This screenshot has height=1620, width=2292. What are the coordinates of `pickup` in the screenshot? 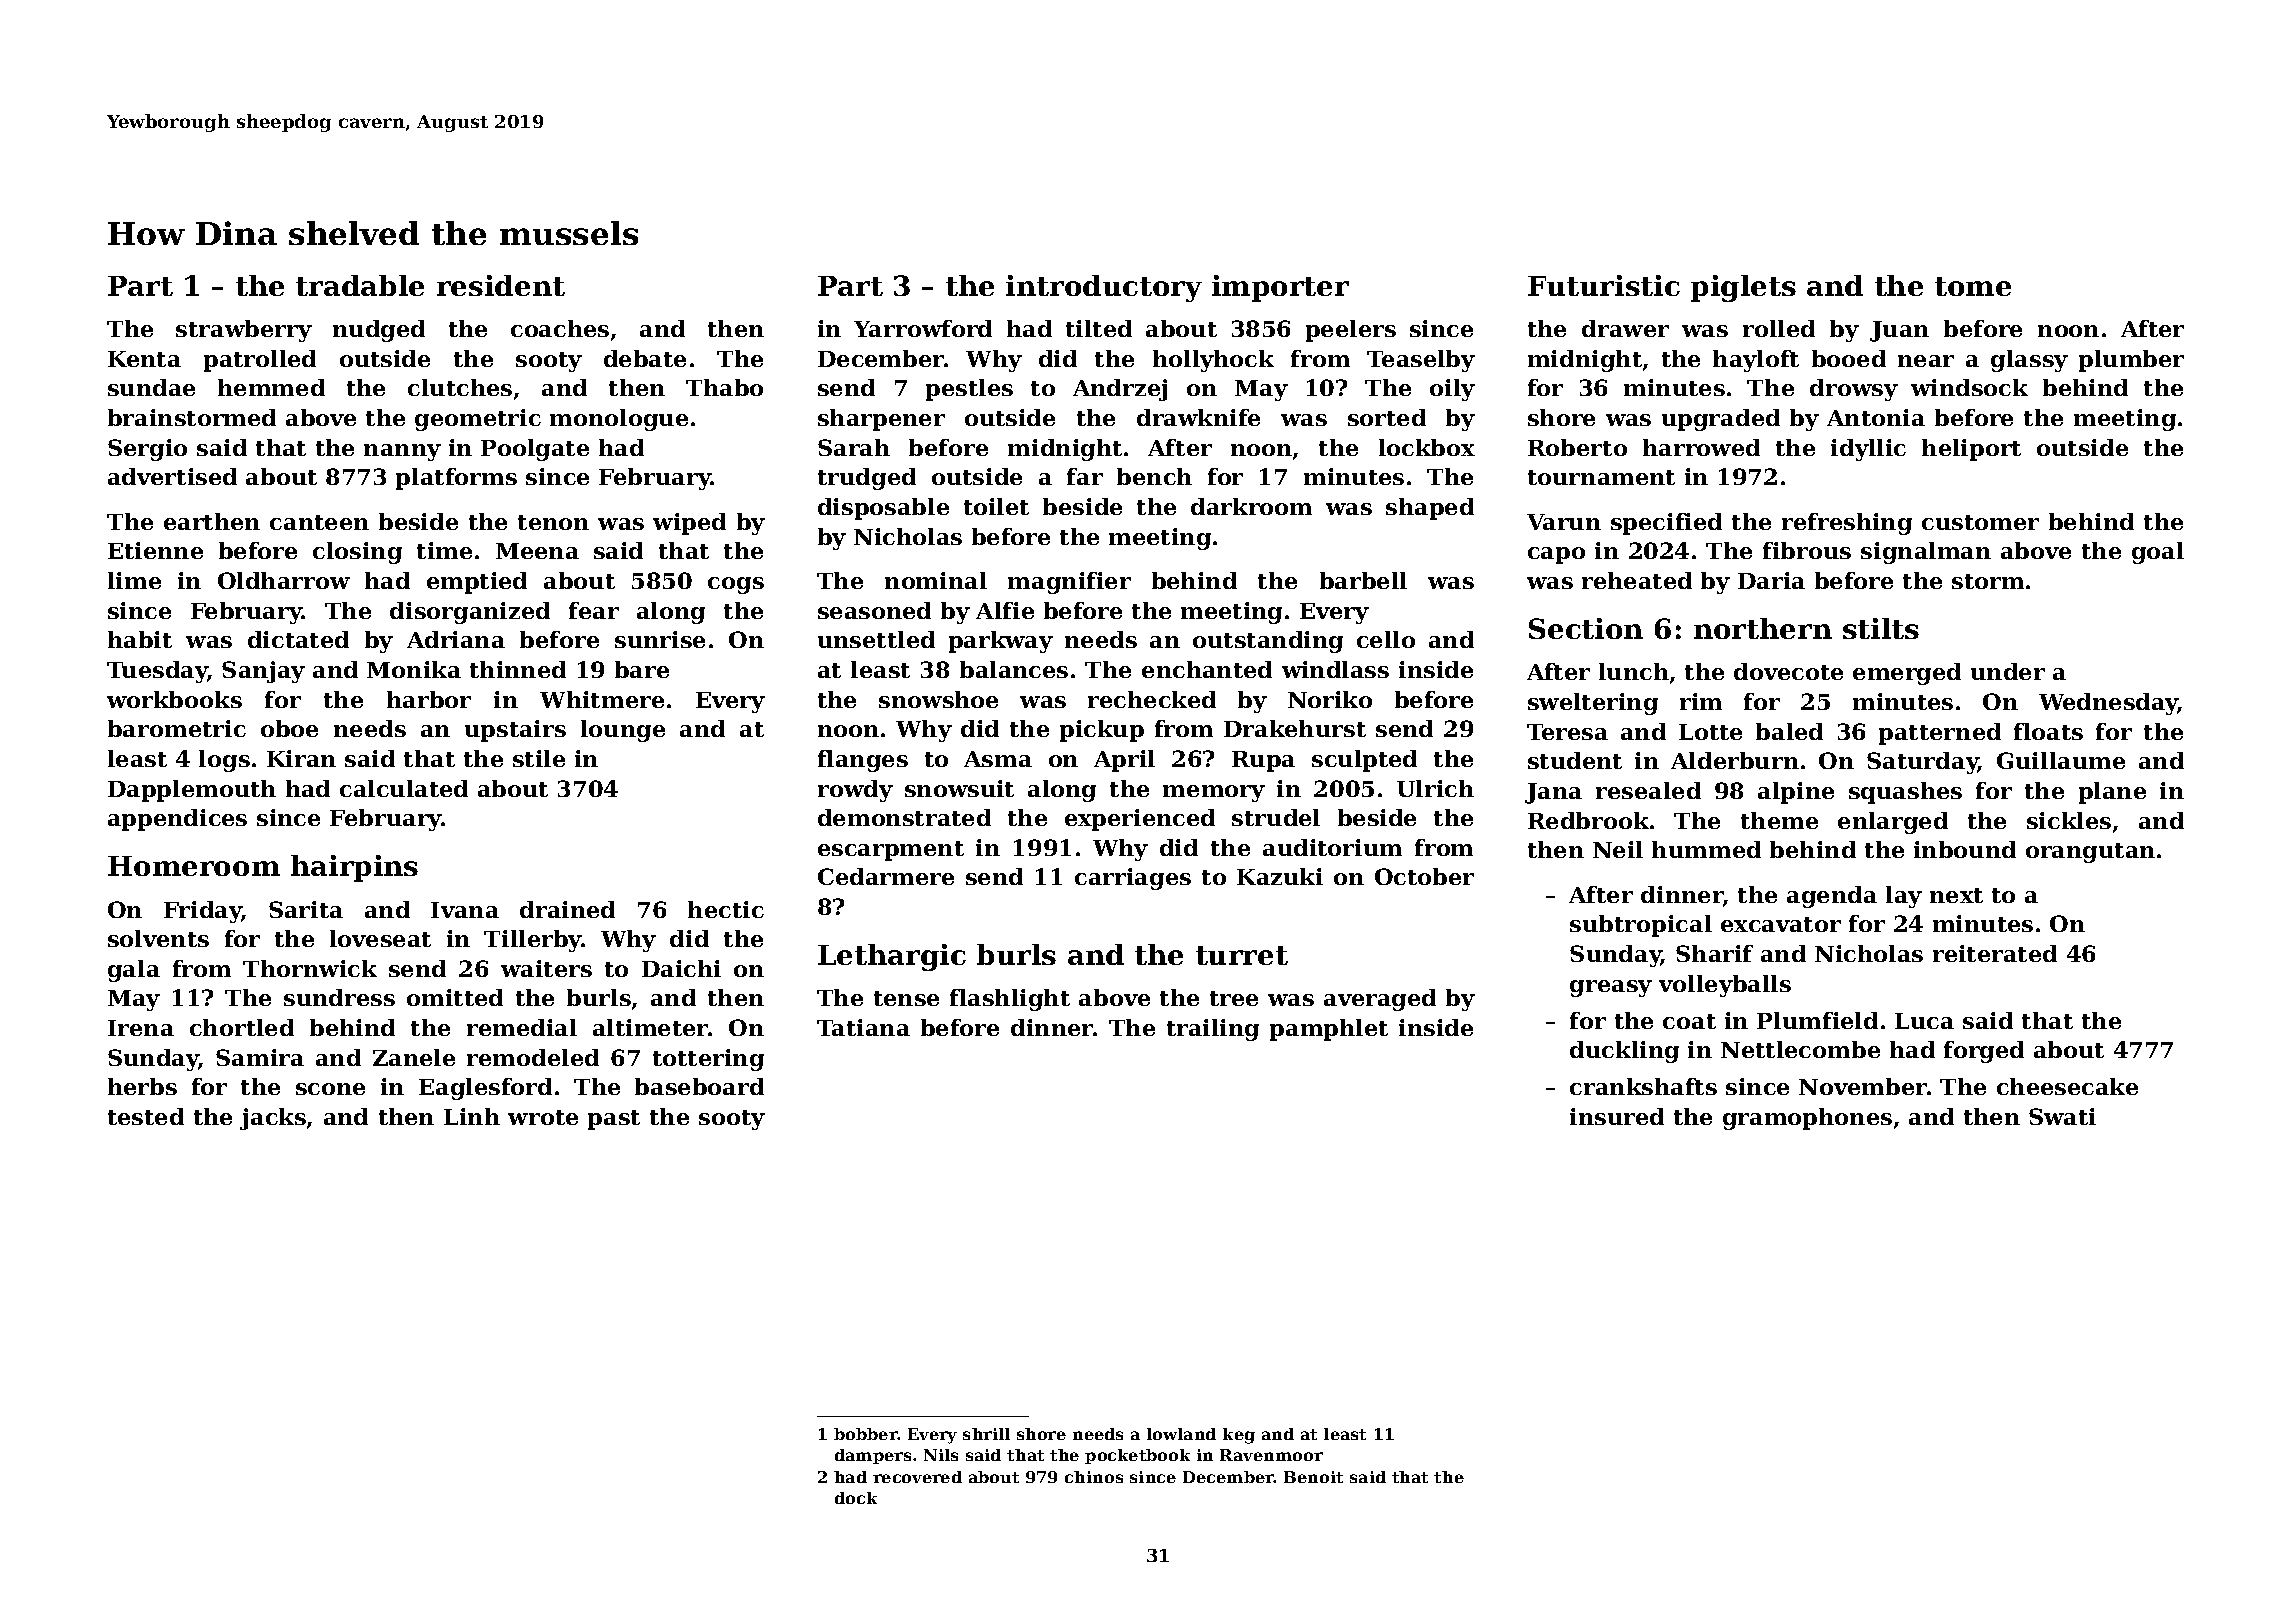 It's located at (1102, 731).
